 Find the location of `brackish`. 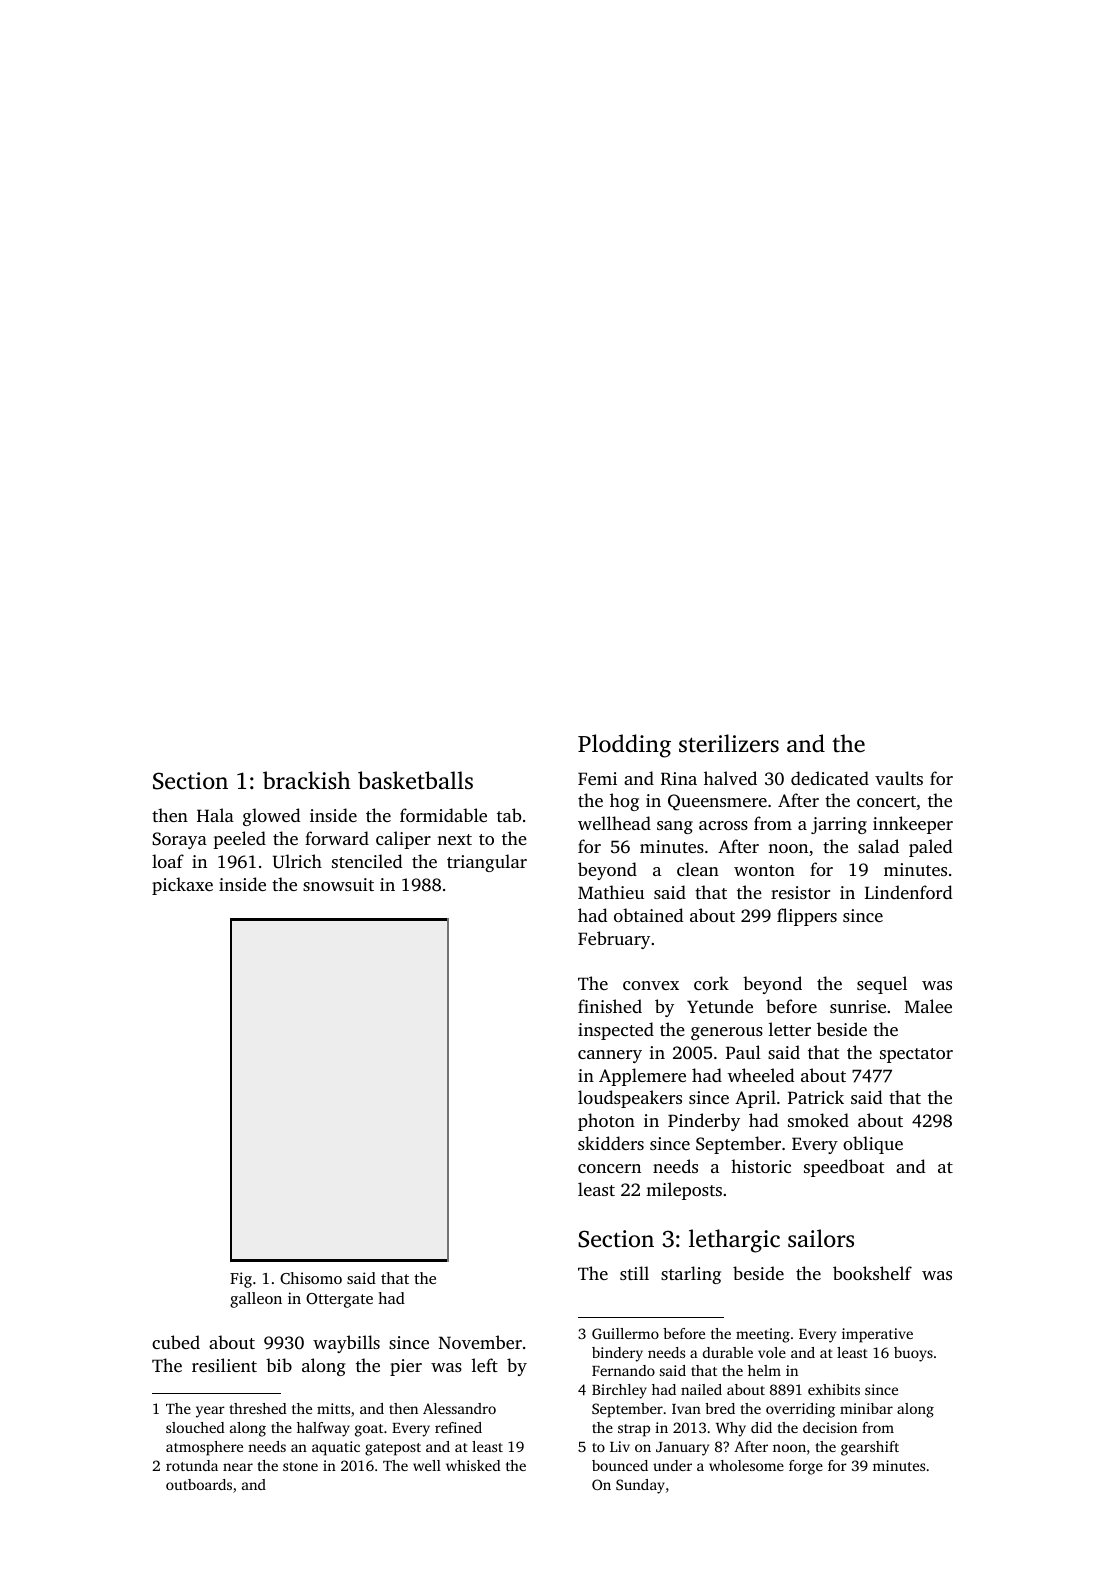

brackish is located at coordinates (307, 780).
